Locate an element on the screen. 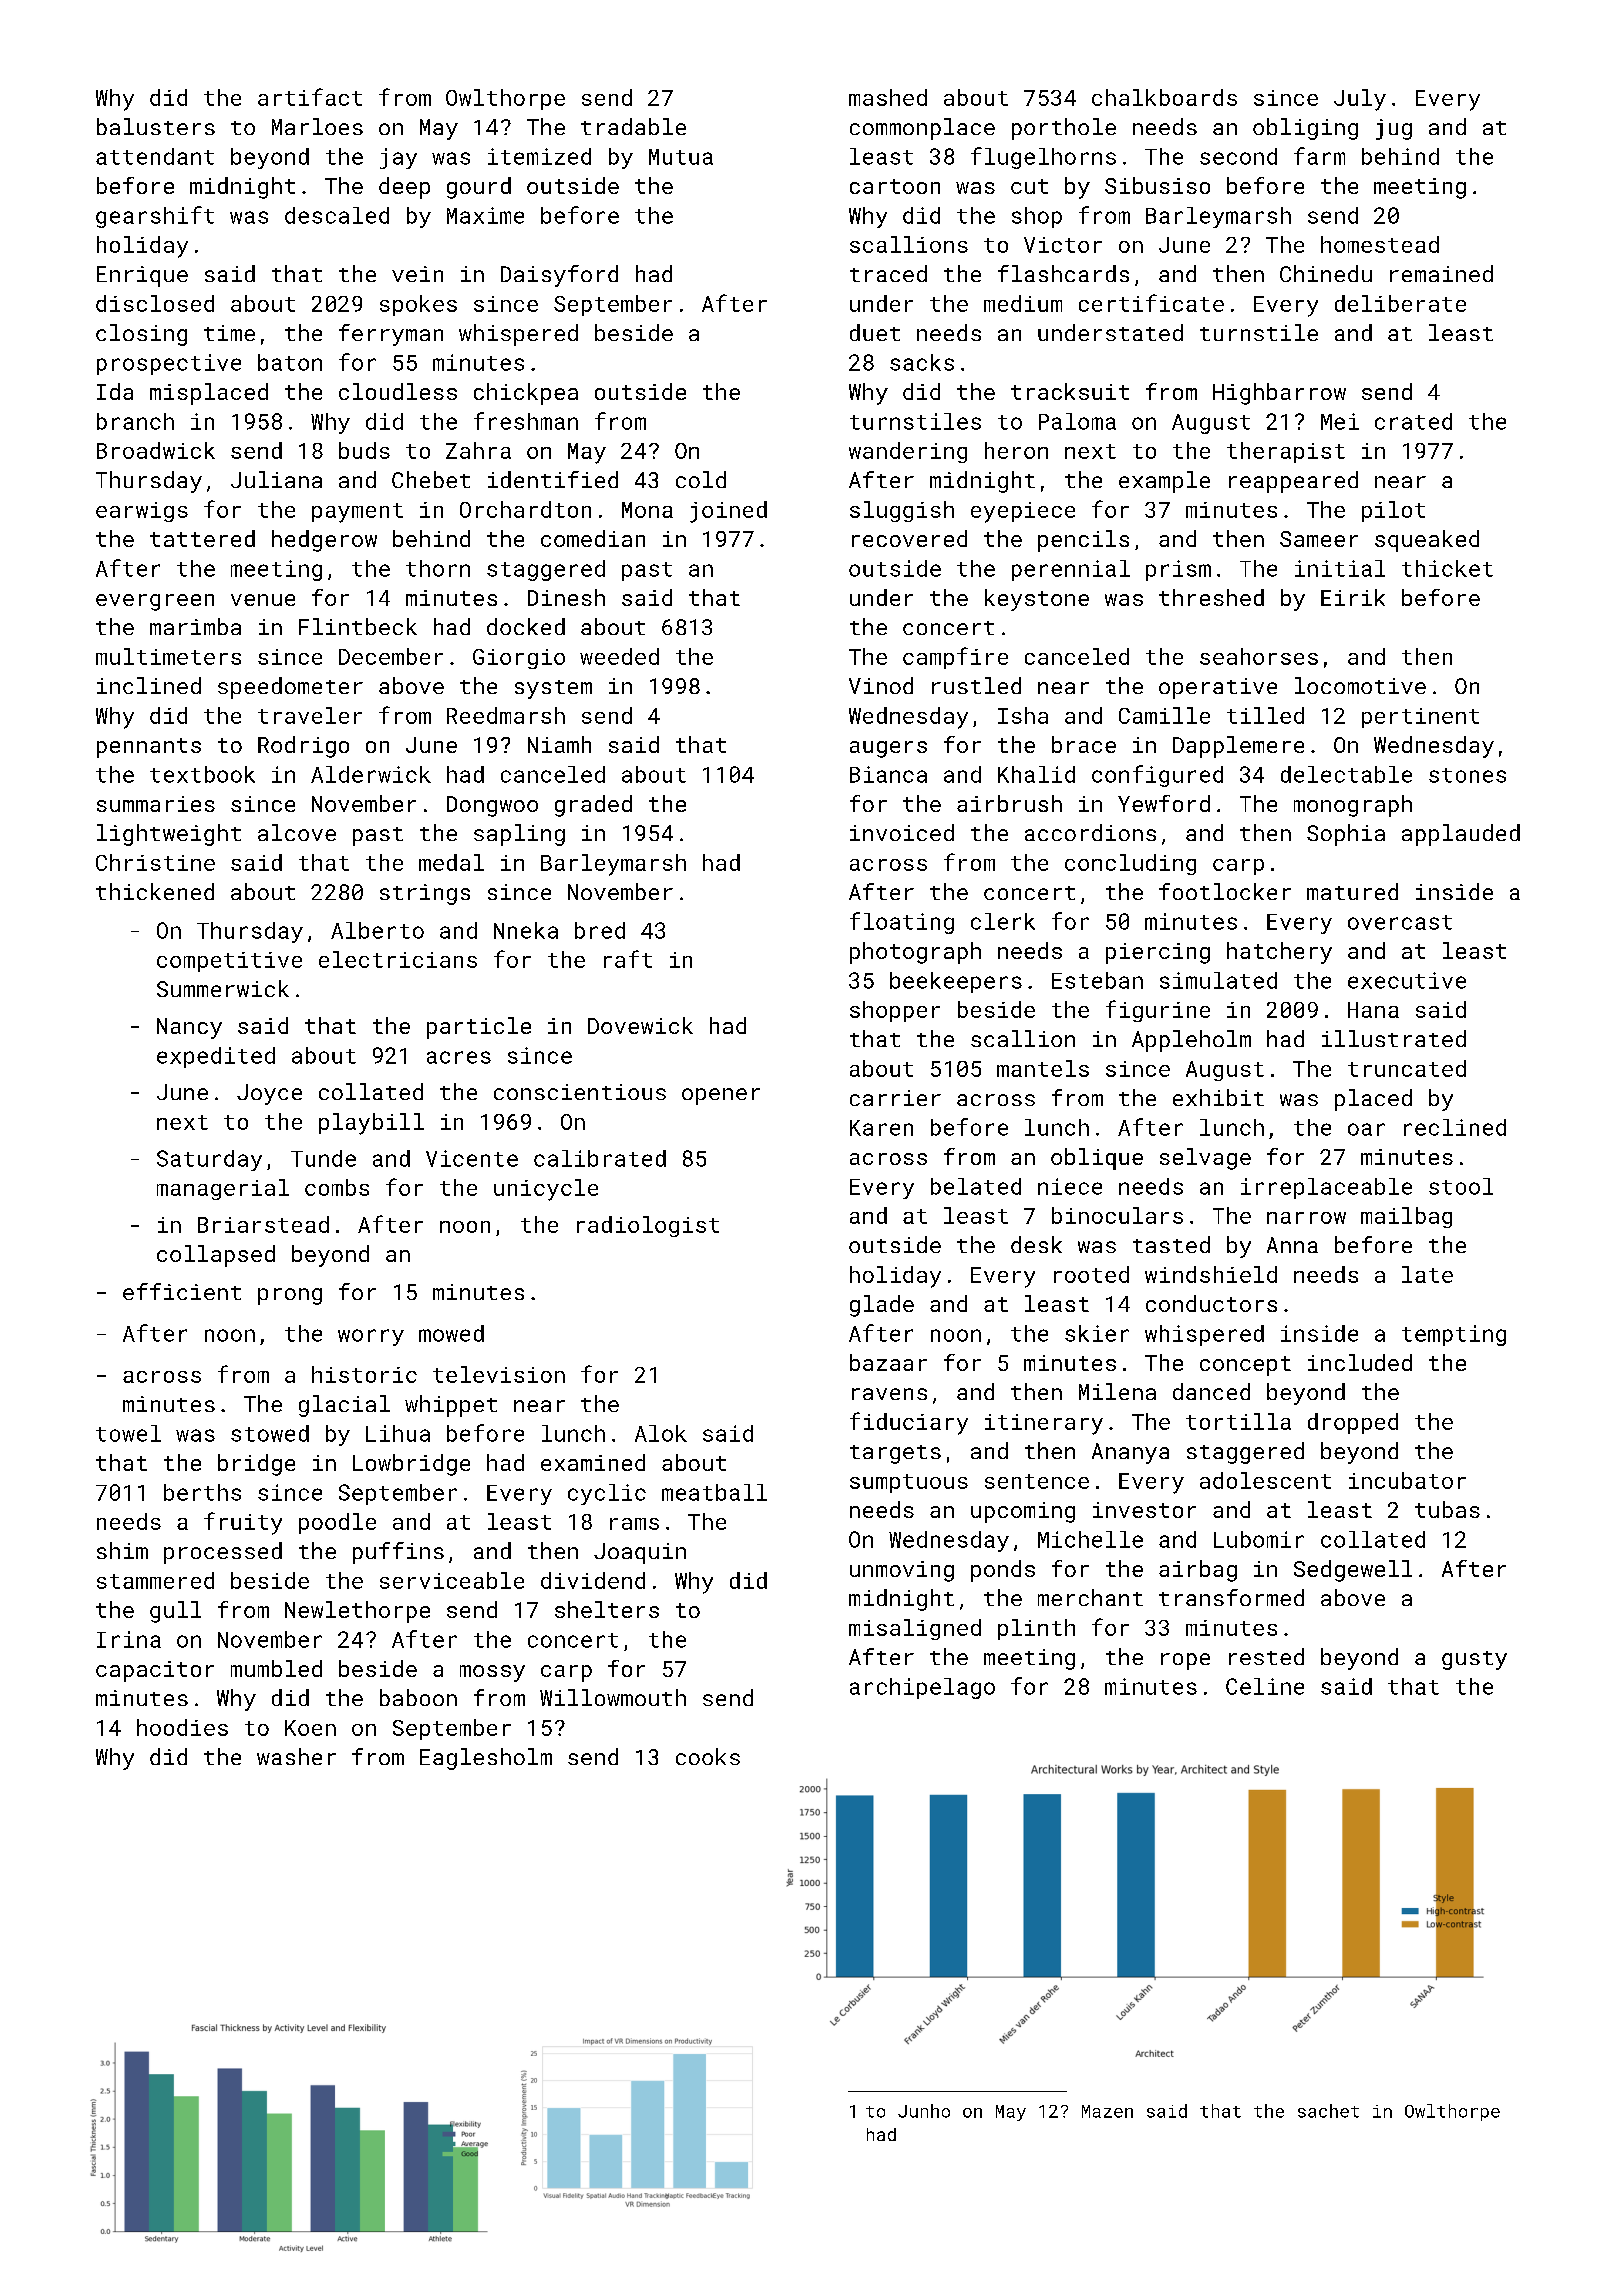  processed is located at coordinates (223, 1553).
